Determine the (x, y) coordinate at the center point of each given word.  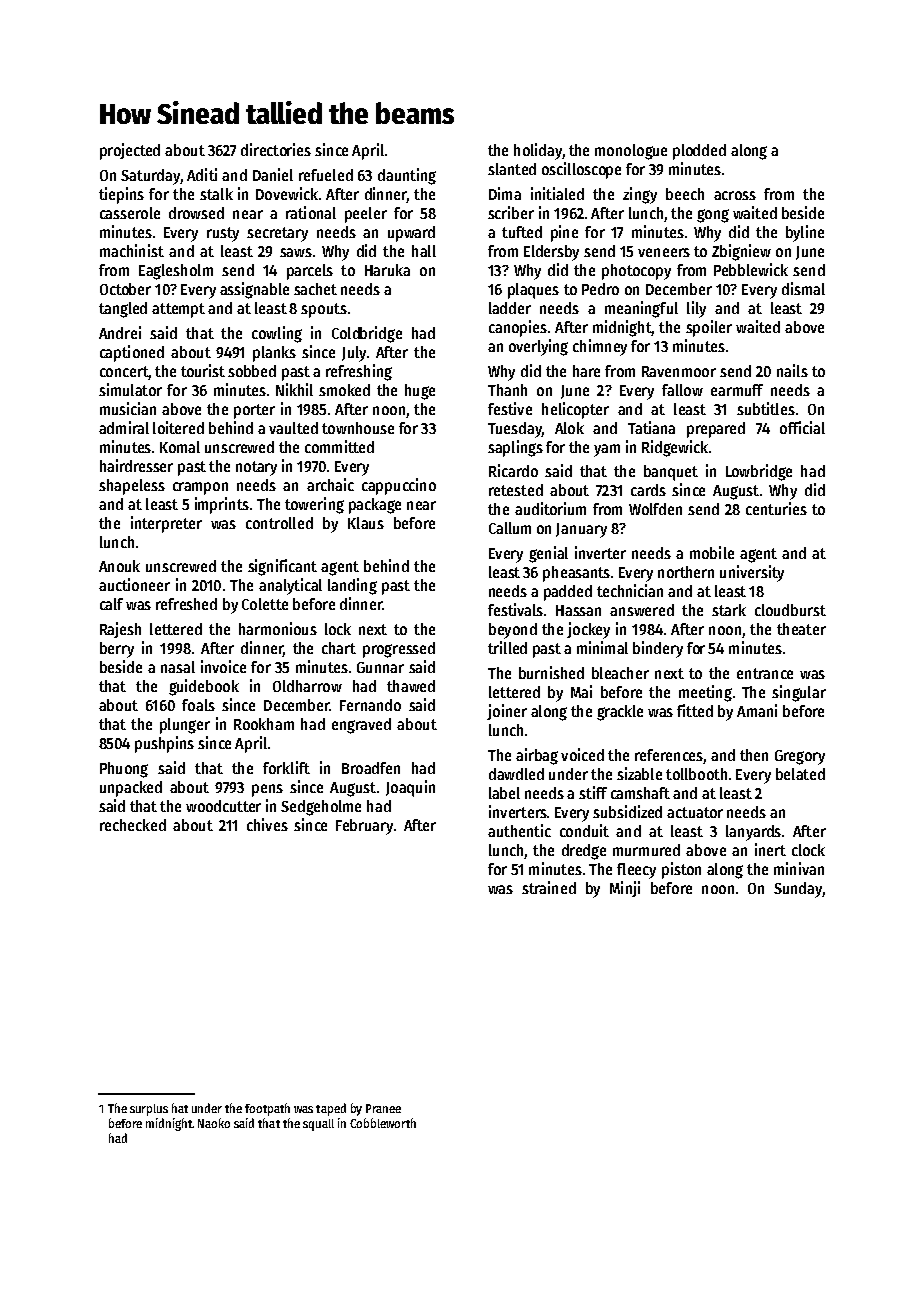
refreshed (186, 604)
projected (130, 151)
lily (696, 309)
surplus (149, 1110)
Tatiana (651, 427)
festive (510, 408)
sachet (315, 289)
